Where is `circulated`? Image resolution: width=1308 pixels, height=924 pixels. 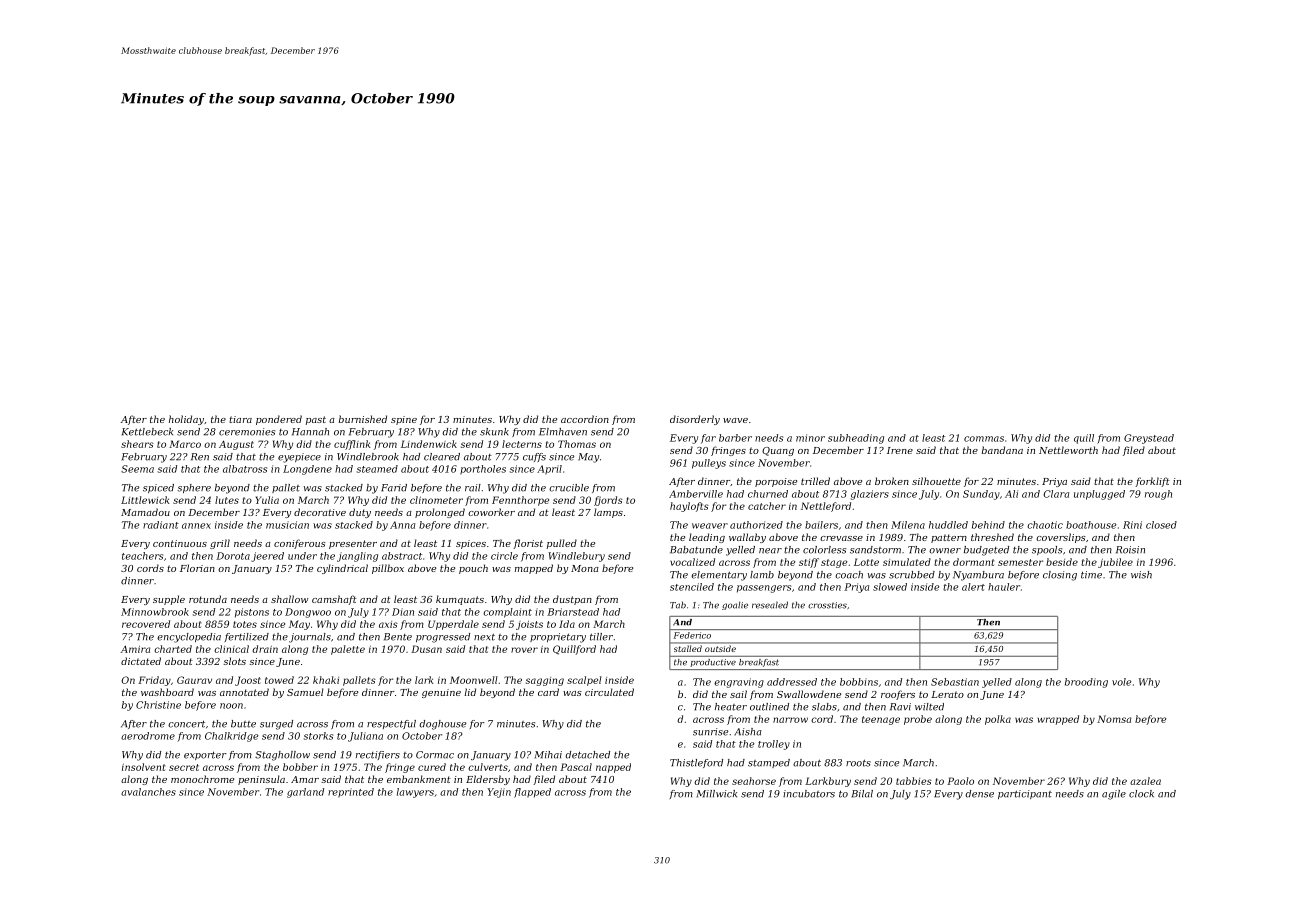
circulated is located at coordinates (609, 692).
